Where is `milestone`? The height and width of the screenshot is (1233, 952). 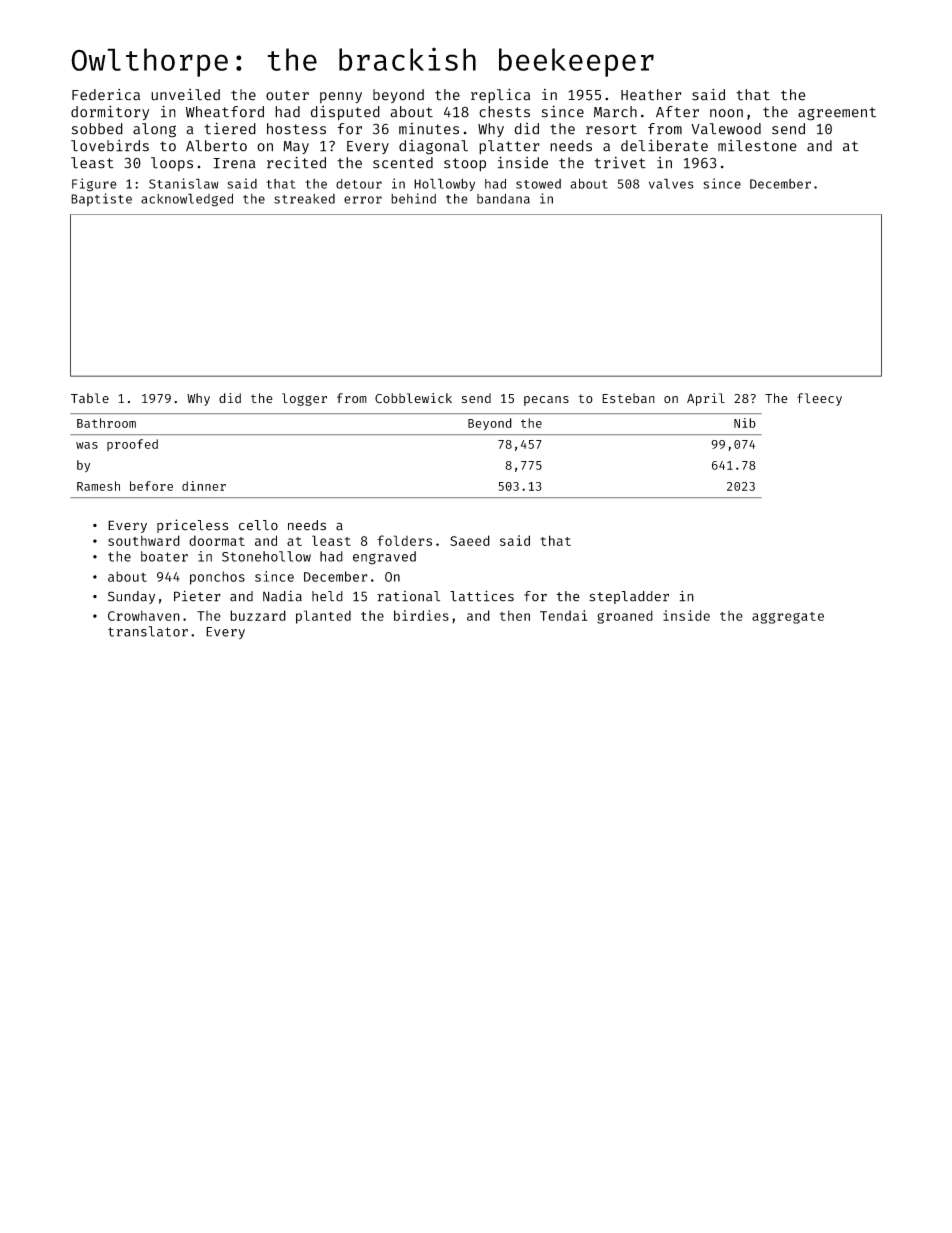
milestone is located at coordinates (757, 146).
